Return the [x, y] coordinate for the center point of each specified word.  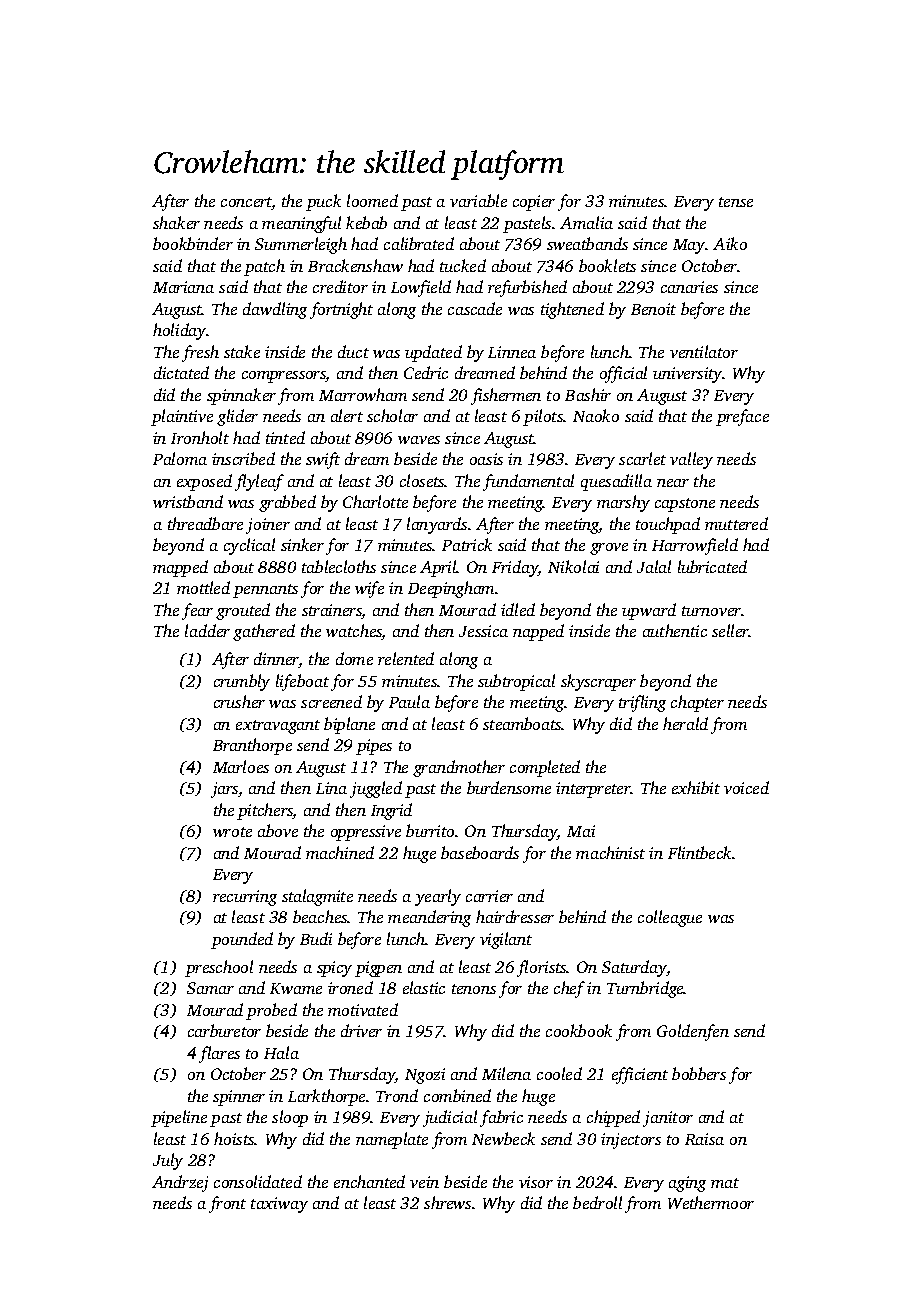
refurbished [527, 288]
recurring [245, 898]
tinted [285, 437]
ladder [207, 630]
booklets [607, 265]
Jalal [654, 566]
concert [246, 203]
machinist [610, 852]
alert [347, 415]
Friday [515, 568]
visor [536, 1182]
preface [742, 417]
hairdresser [515, 916]
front [227, 1204]
